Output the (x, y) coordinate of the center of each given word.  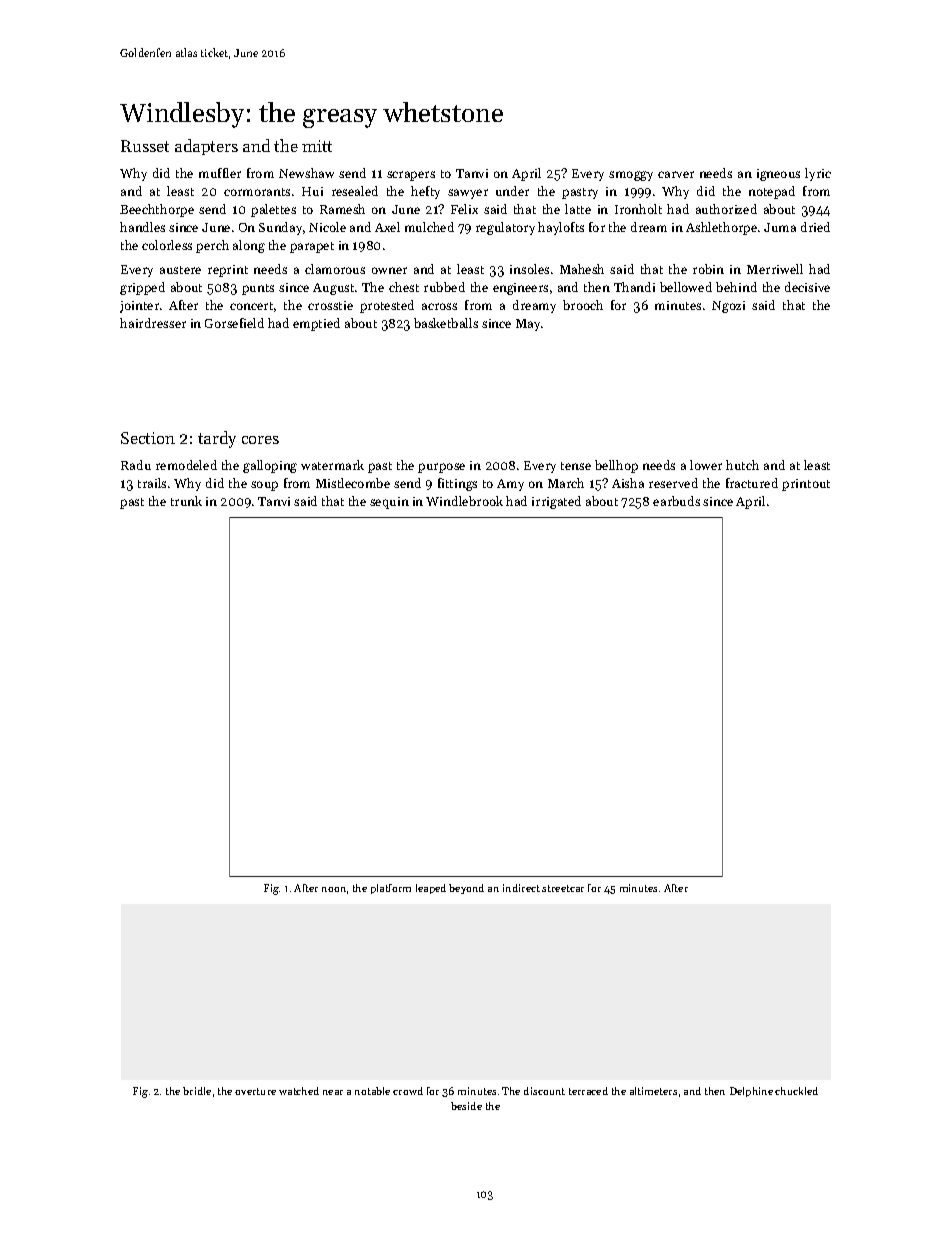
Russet (145, 146)
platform (391, 889)
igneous (778, 175)
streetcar (563, 888)
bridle (197, 1091)
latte (578, 209)
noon (334, 889)
